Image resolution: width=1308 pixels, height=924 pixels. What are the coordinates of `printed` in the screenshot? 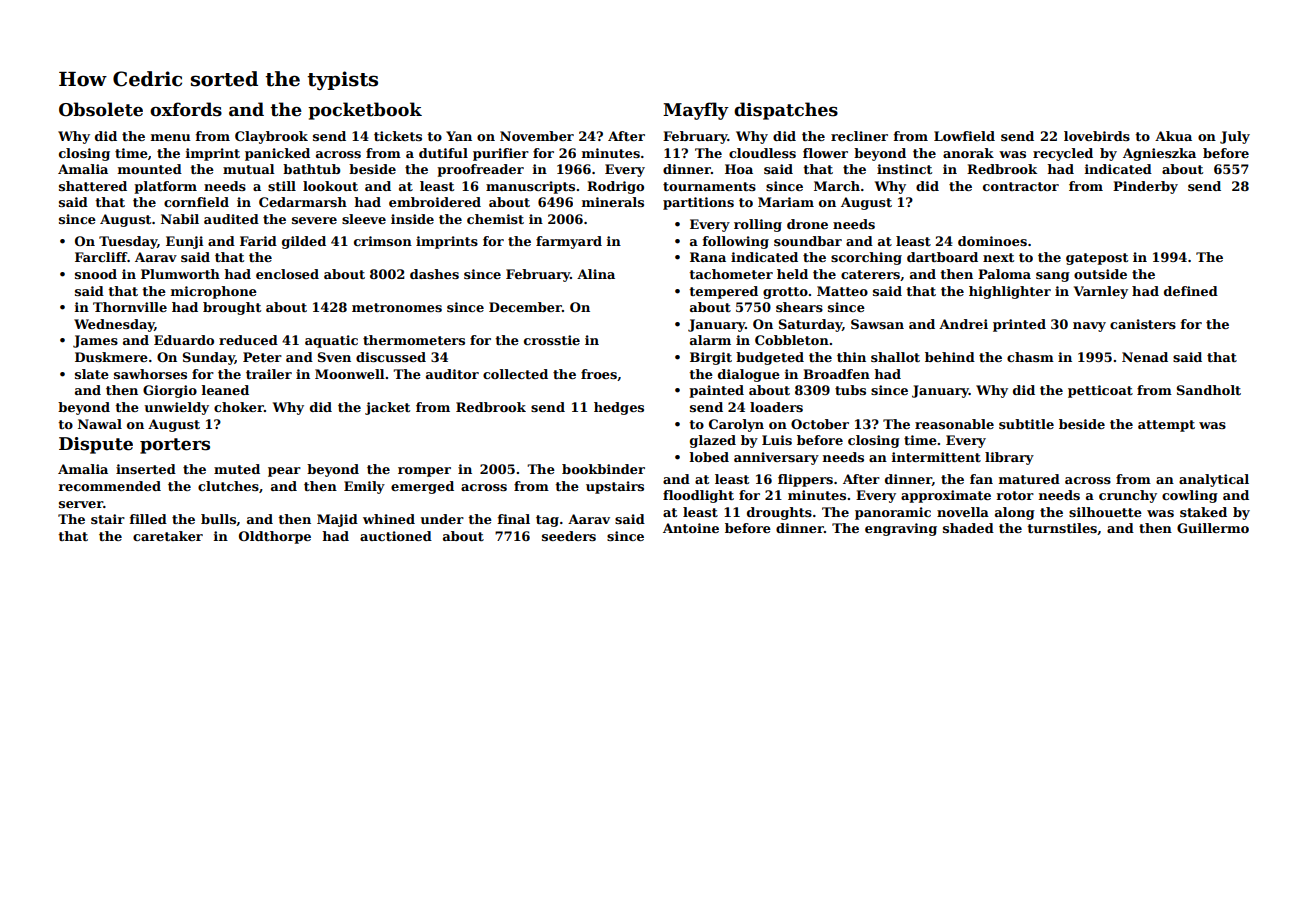 It's located at (1019, 325).
